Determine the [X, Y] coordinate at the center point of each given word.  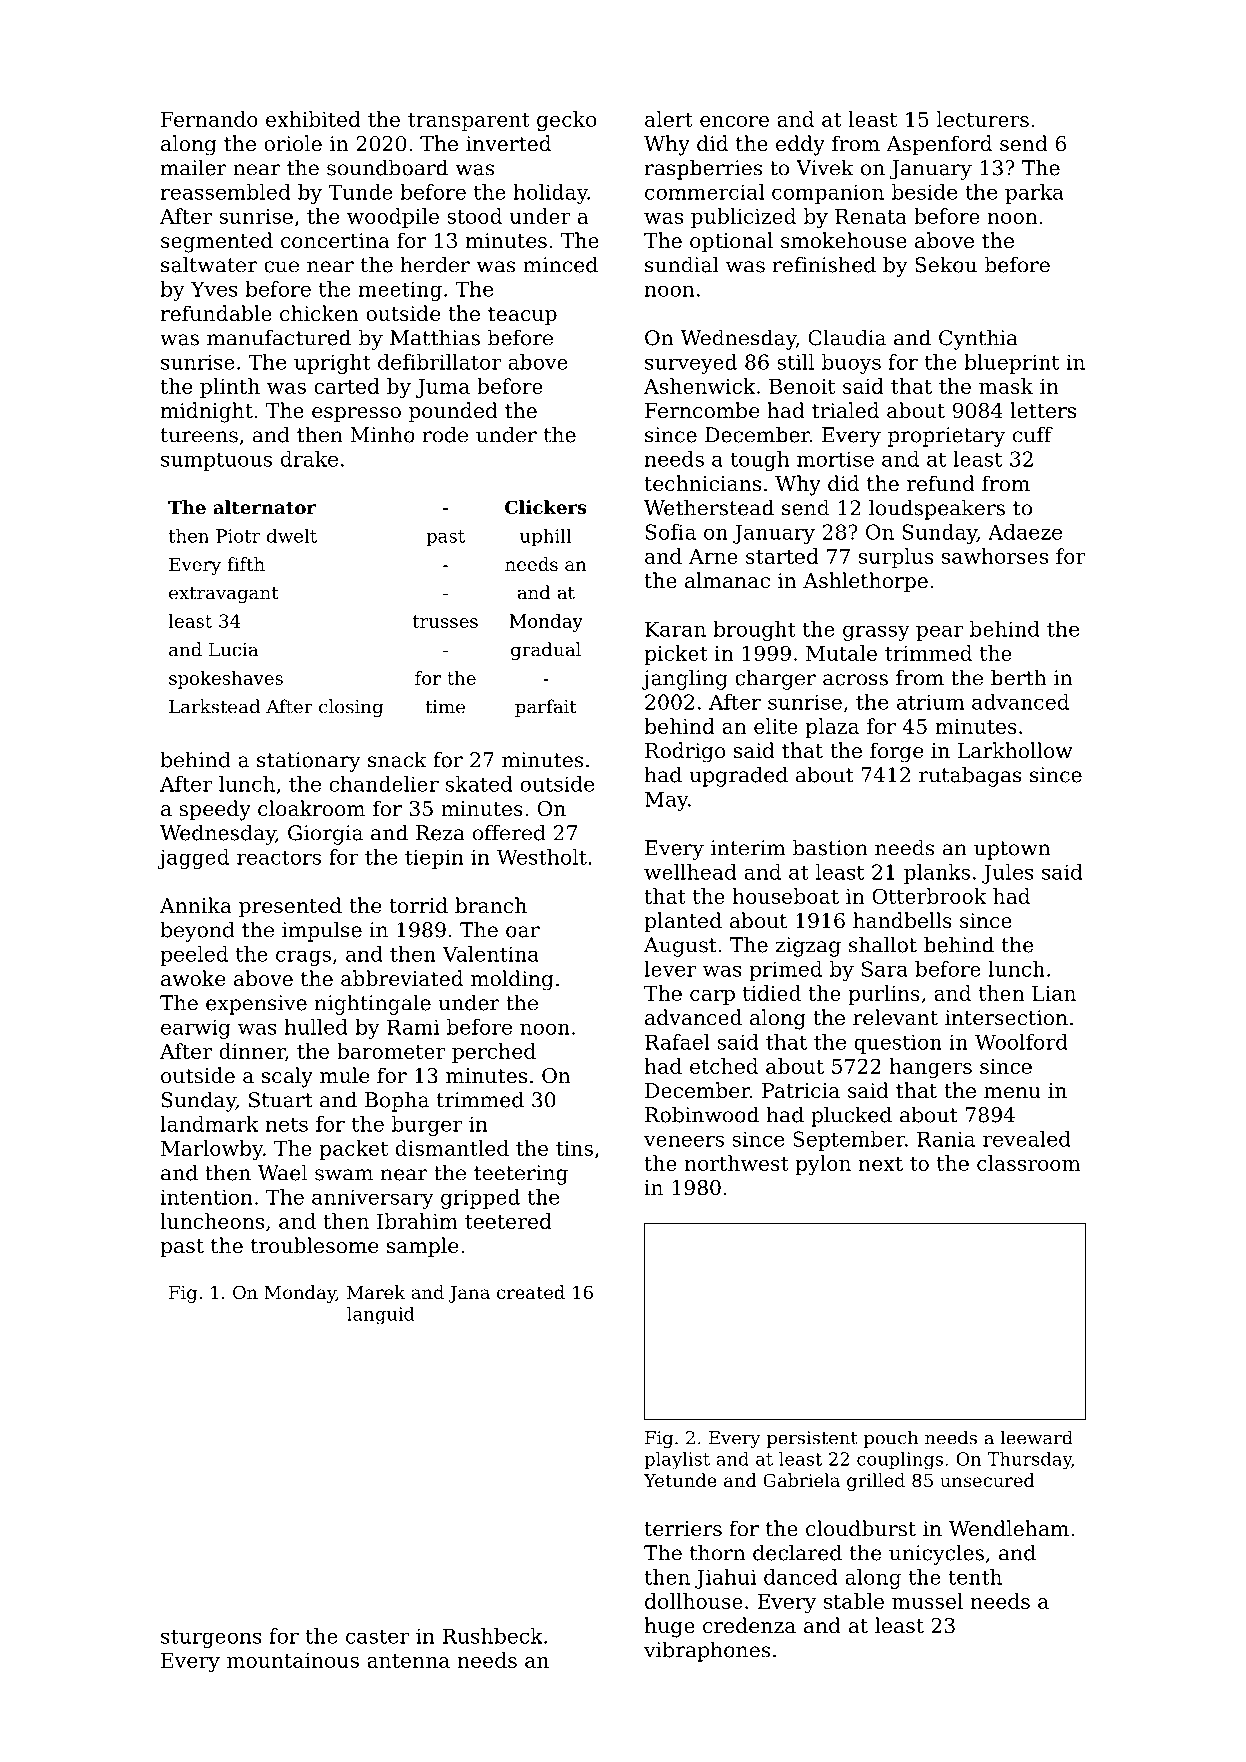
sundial [682, 264]
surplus [896, 558]
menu [1012, 1092]
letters [1043, 410]
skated [479, 784]
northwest [737, 1163]
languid [380, 1315]
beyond [197, 931]
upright [332, 364]
